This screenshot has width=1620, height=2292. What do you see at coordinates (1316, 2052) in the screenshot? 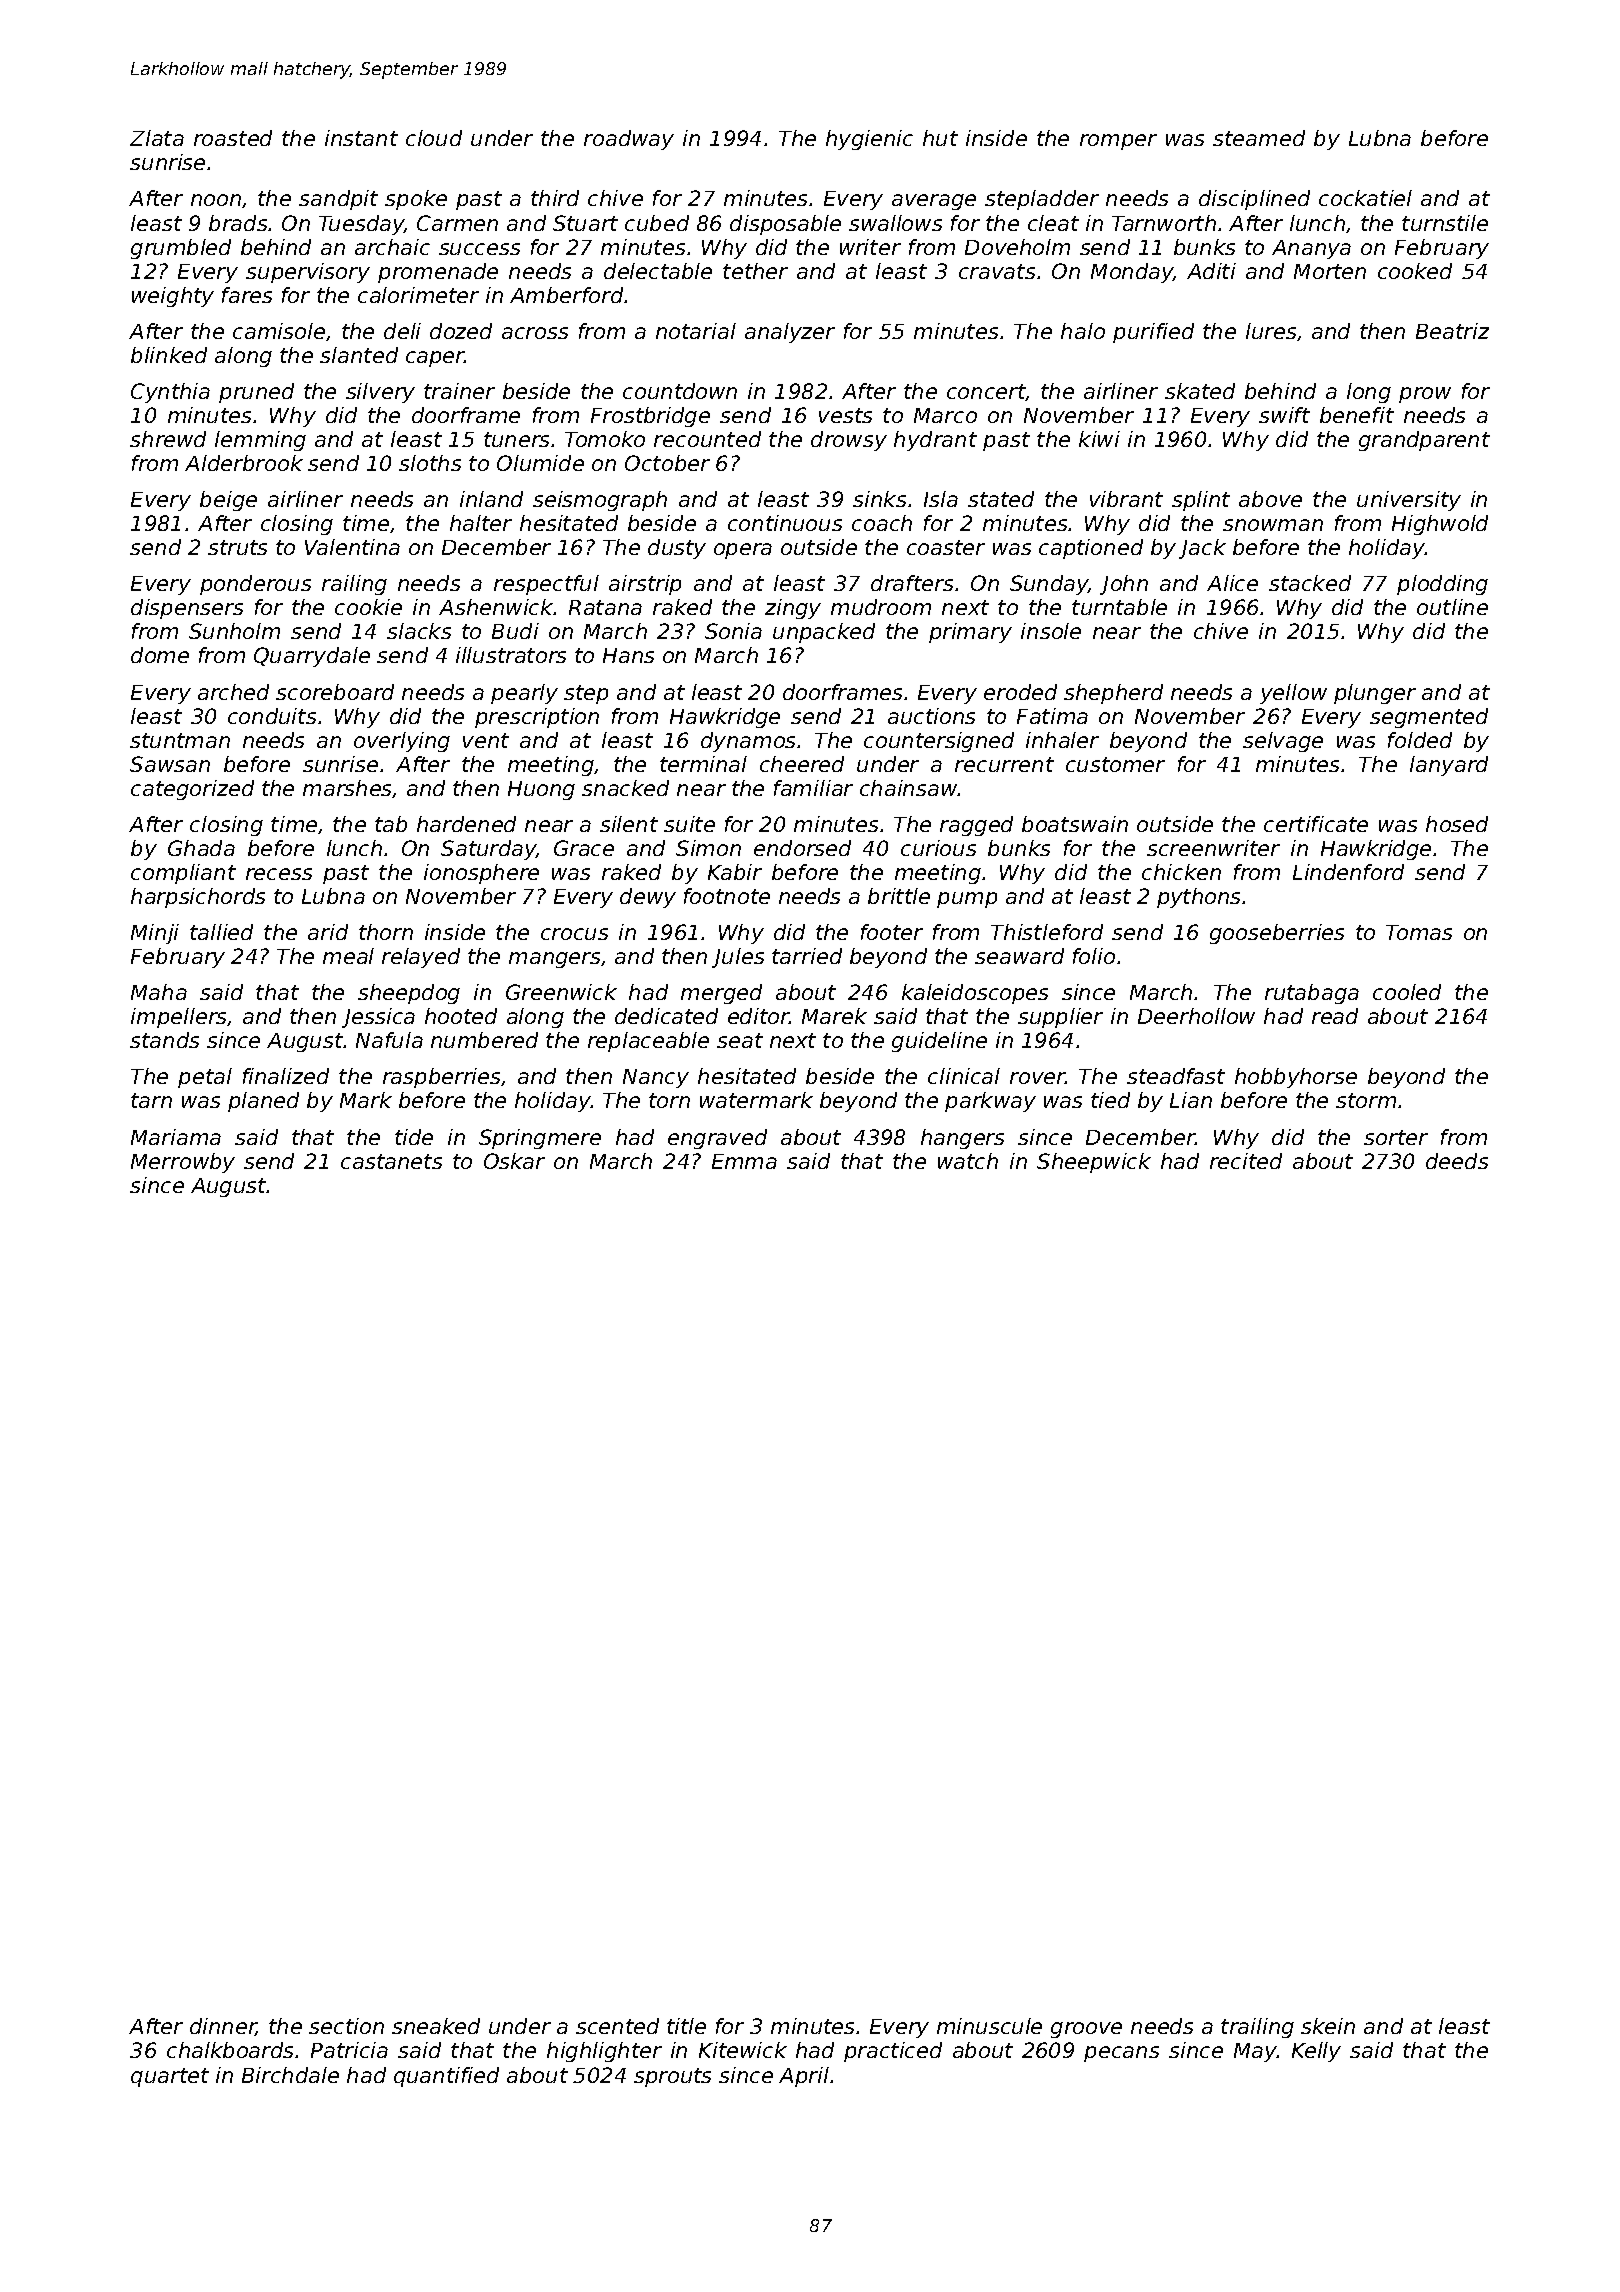
I see `Kelly` at bounding box center [1316, 2052].
